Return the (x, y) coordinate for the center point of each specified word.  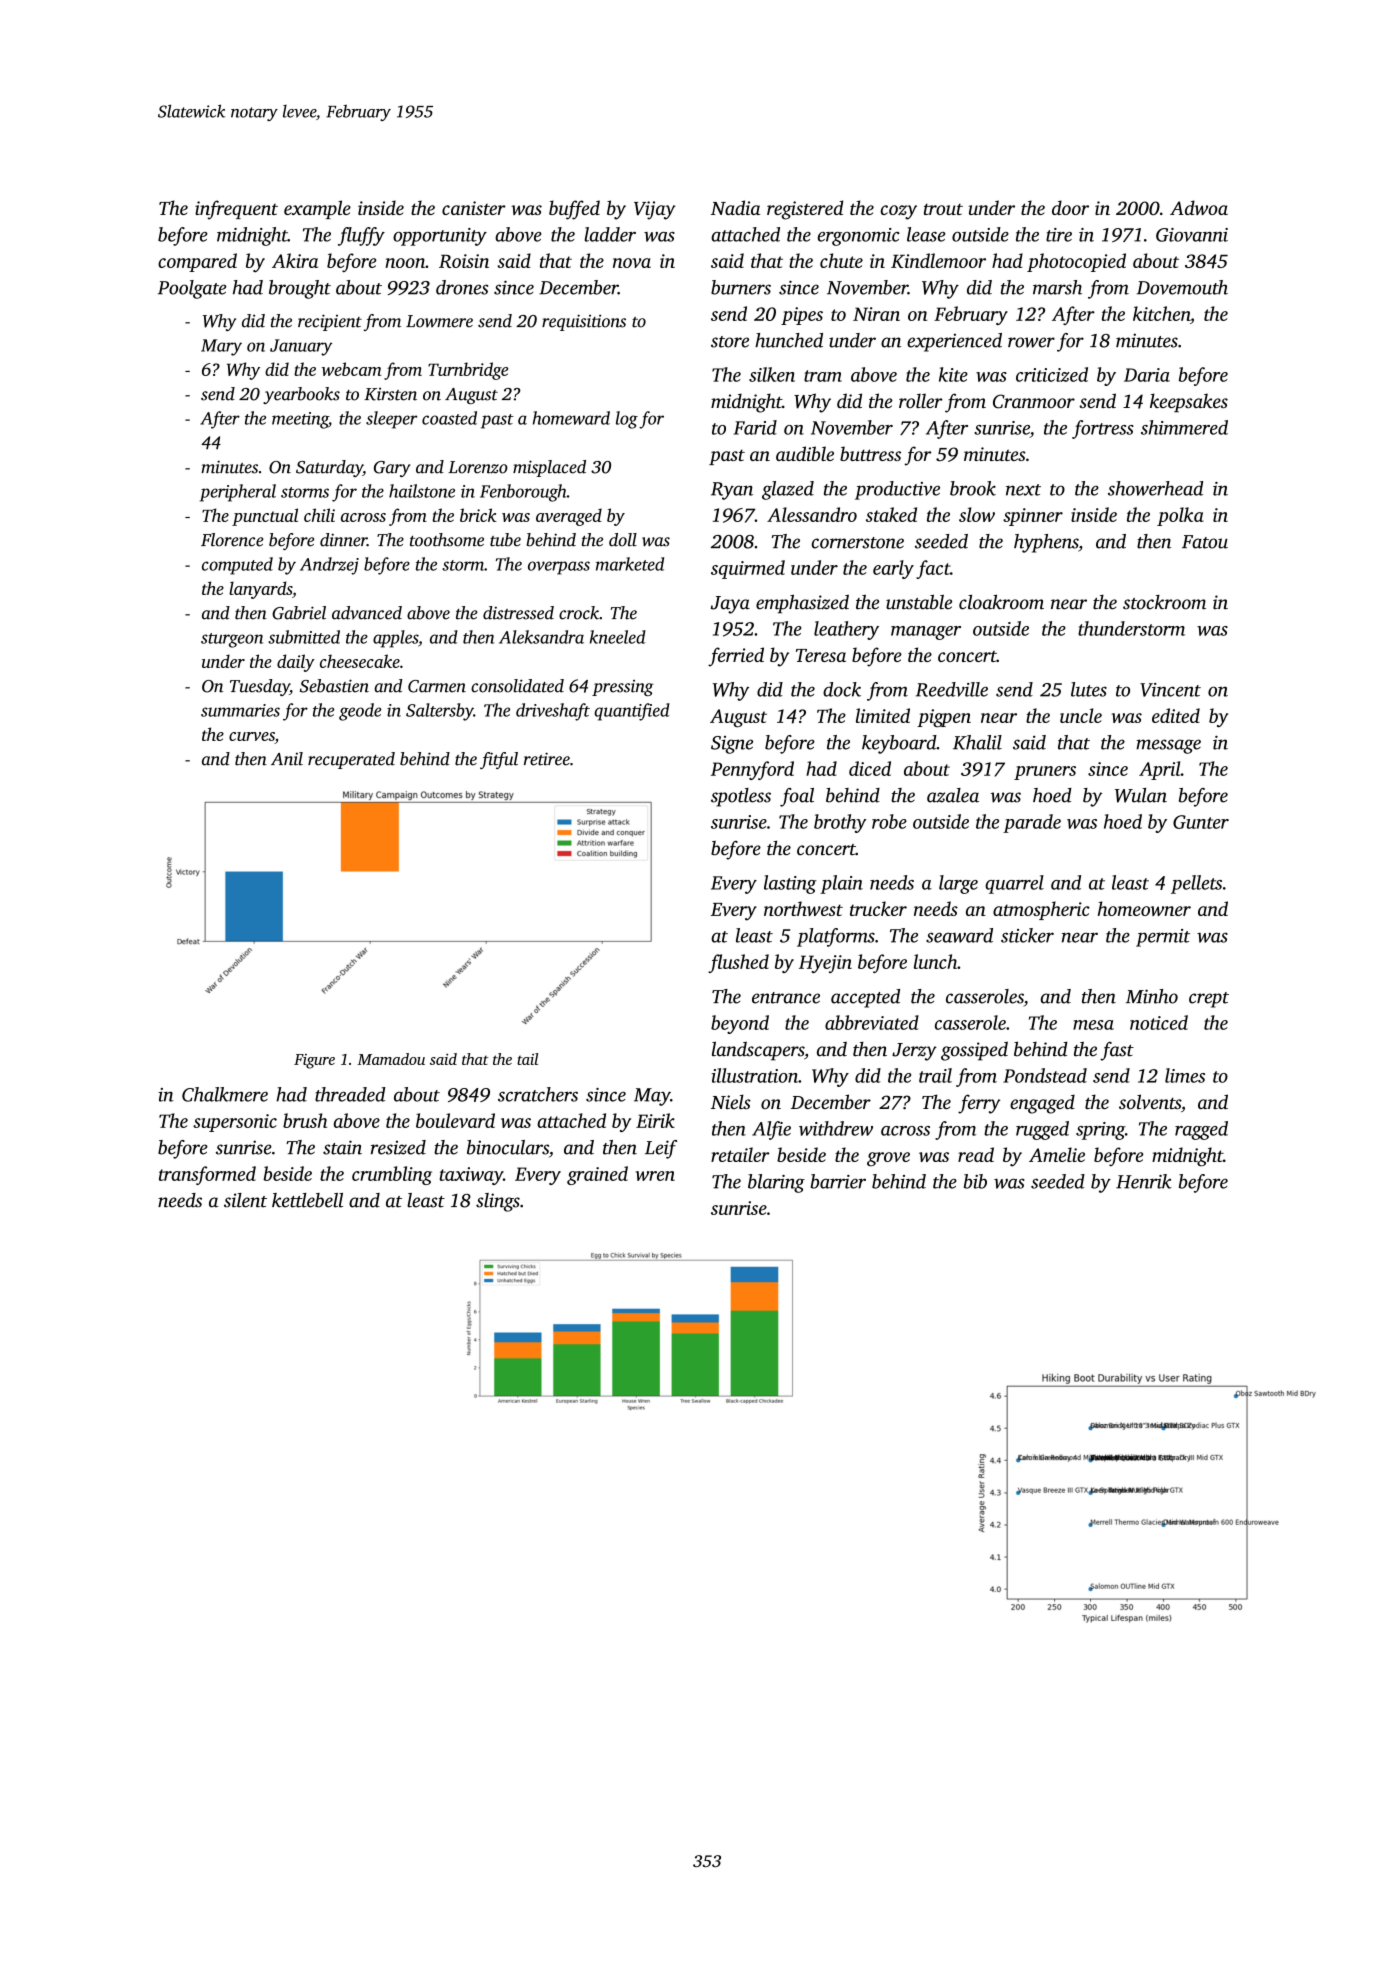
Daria (1147, 375)
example (317, 209)
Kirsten (390, 394)
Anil (287, 759)
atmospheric (1041, 910)
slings (498, 1202)
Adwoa (1199, 207)
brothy (840, 823)
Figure (314, 1061)
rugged (1042, 1130)
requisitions (584, 322)
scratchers (538, 1094)
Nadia (735, 207)
